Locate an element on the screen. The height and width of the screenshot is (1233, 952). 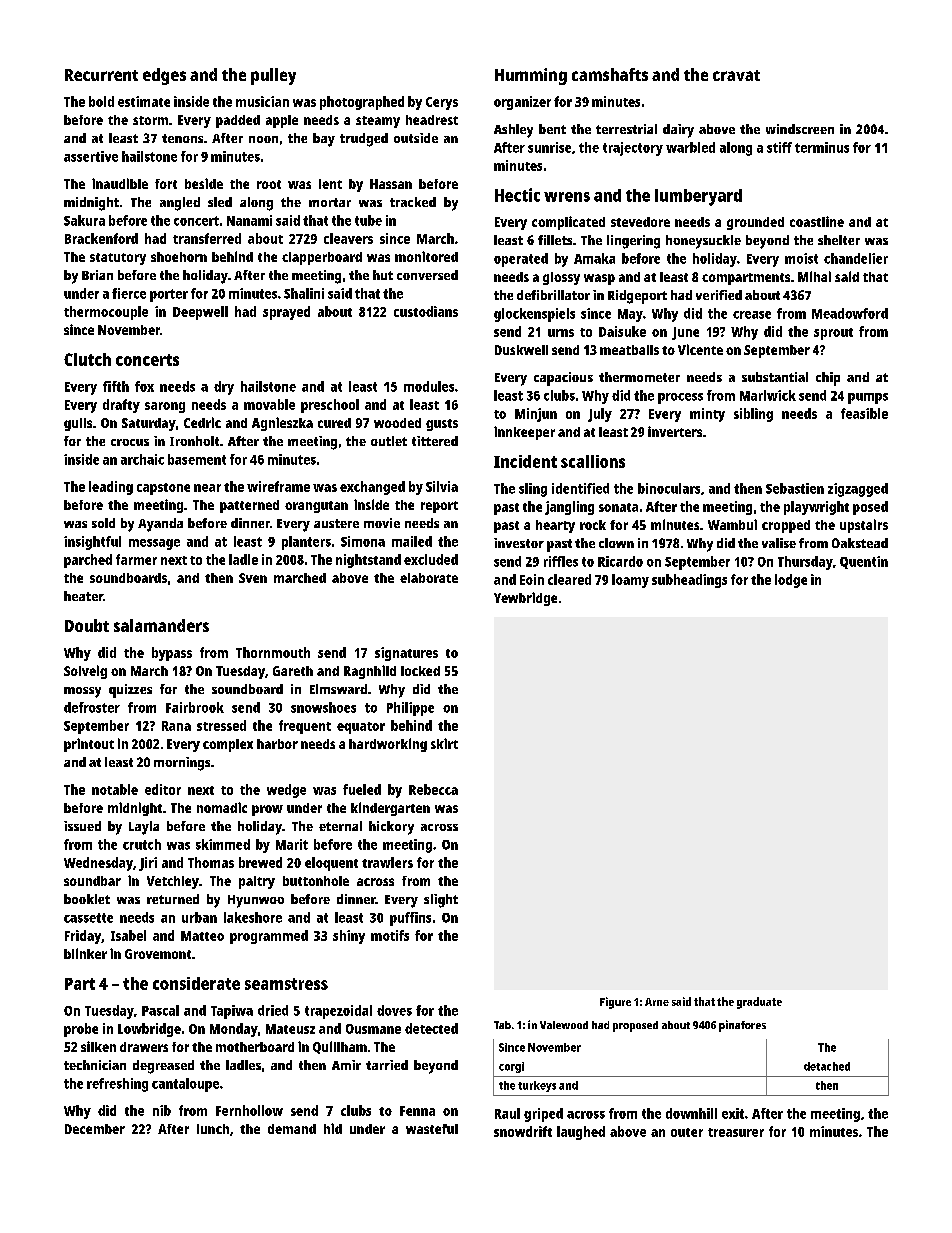
demand is located at coordinates (292, 1129).
